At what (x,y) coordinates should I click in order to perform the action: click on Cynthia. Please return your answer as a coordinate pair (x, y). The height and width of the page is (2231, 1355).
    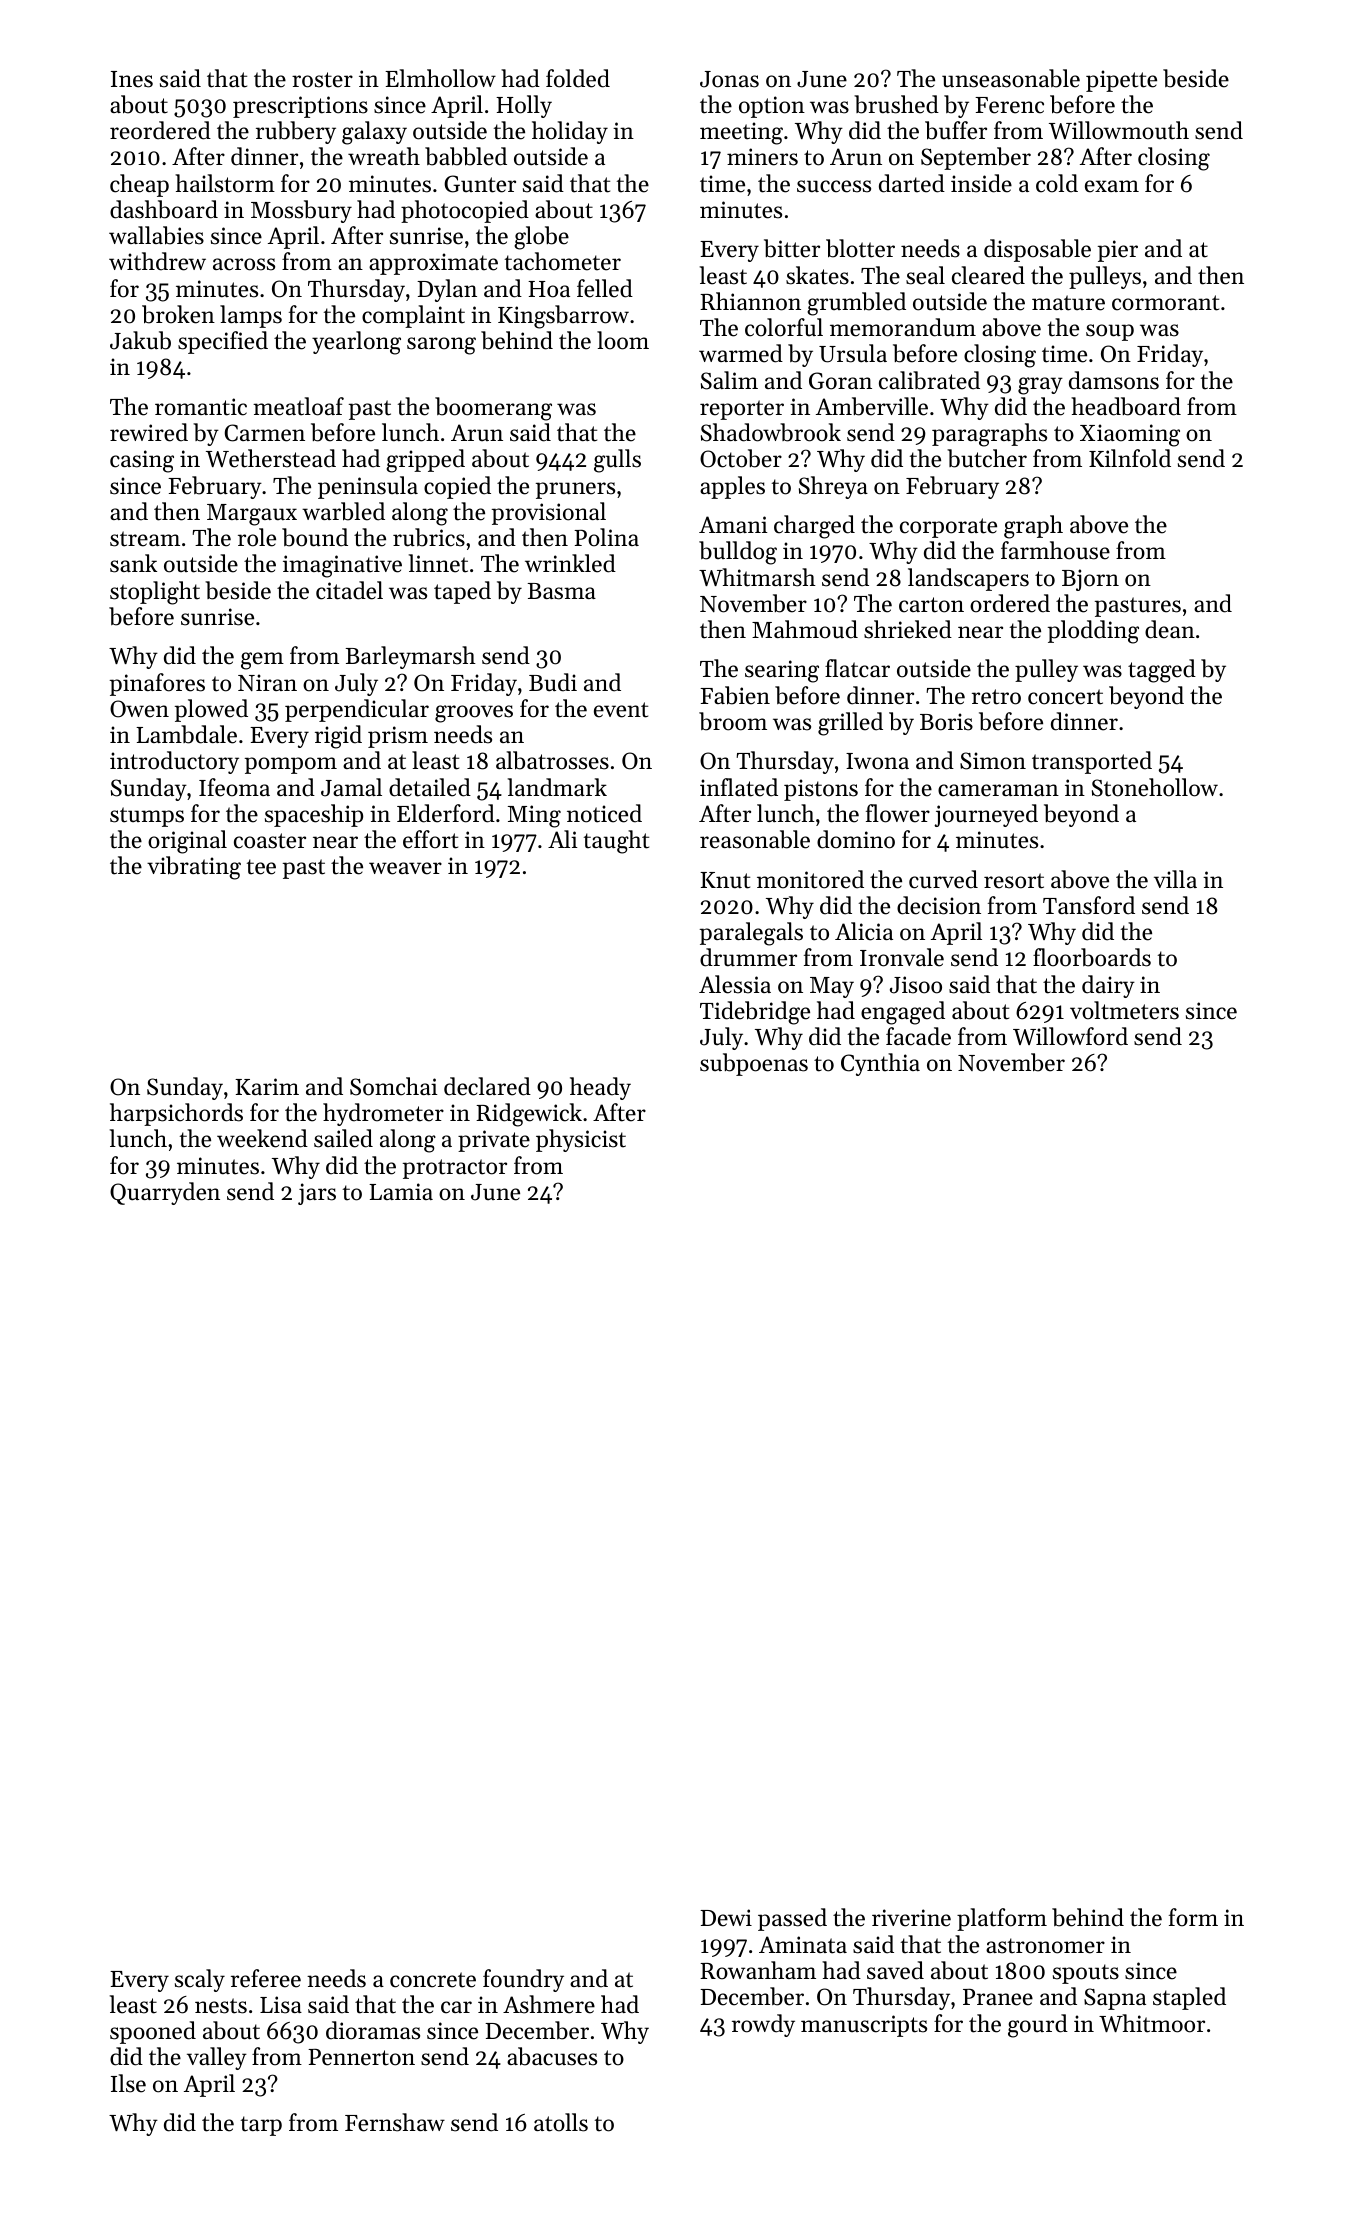
    Looking at the image, I should click on (880, 1064).
